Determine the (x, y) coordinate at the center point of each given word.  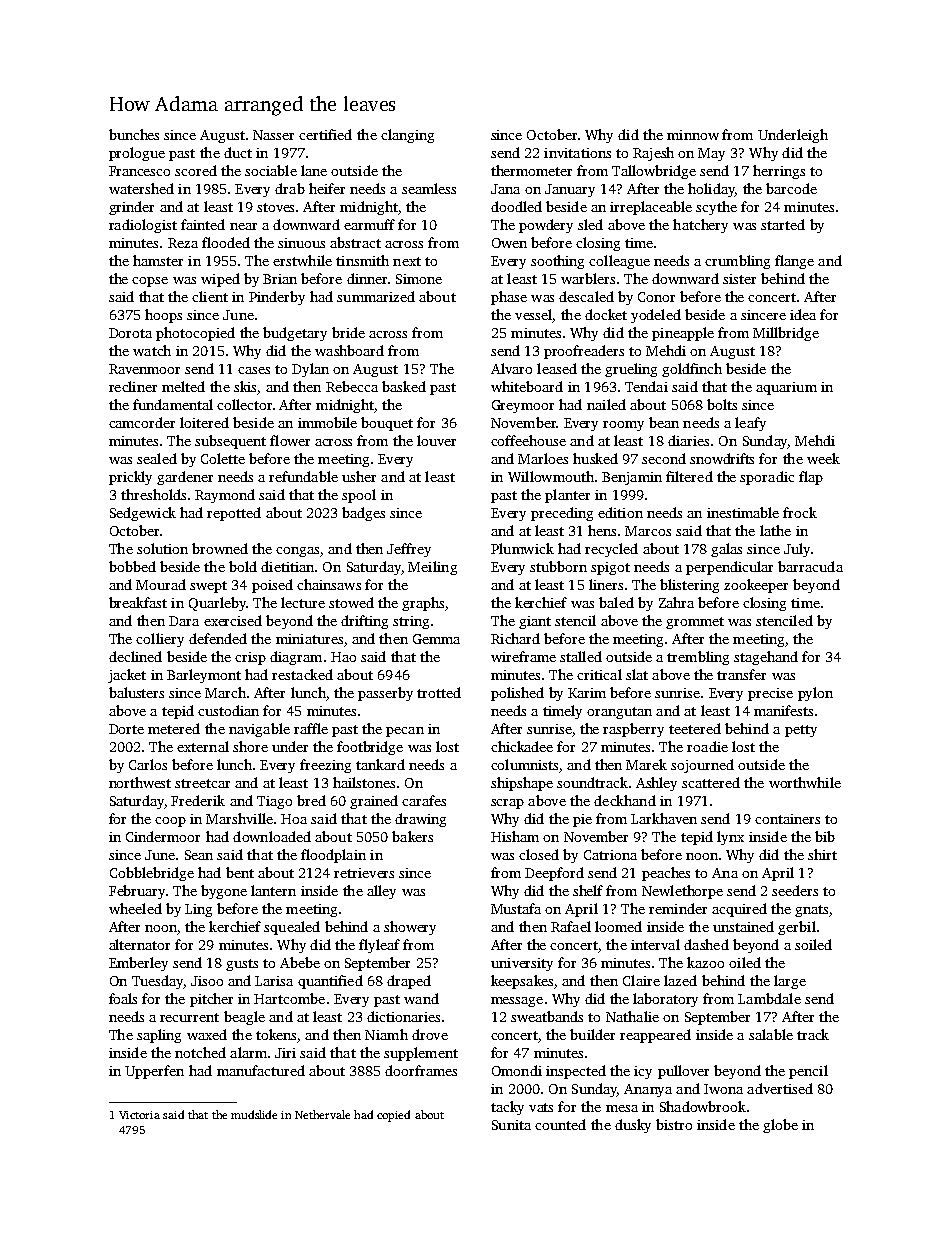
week (823, 458)
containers (787, 819)
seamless (429, 188)
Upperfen (154, 1072)
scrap (507, 804)
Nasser (273, 135)
